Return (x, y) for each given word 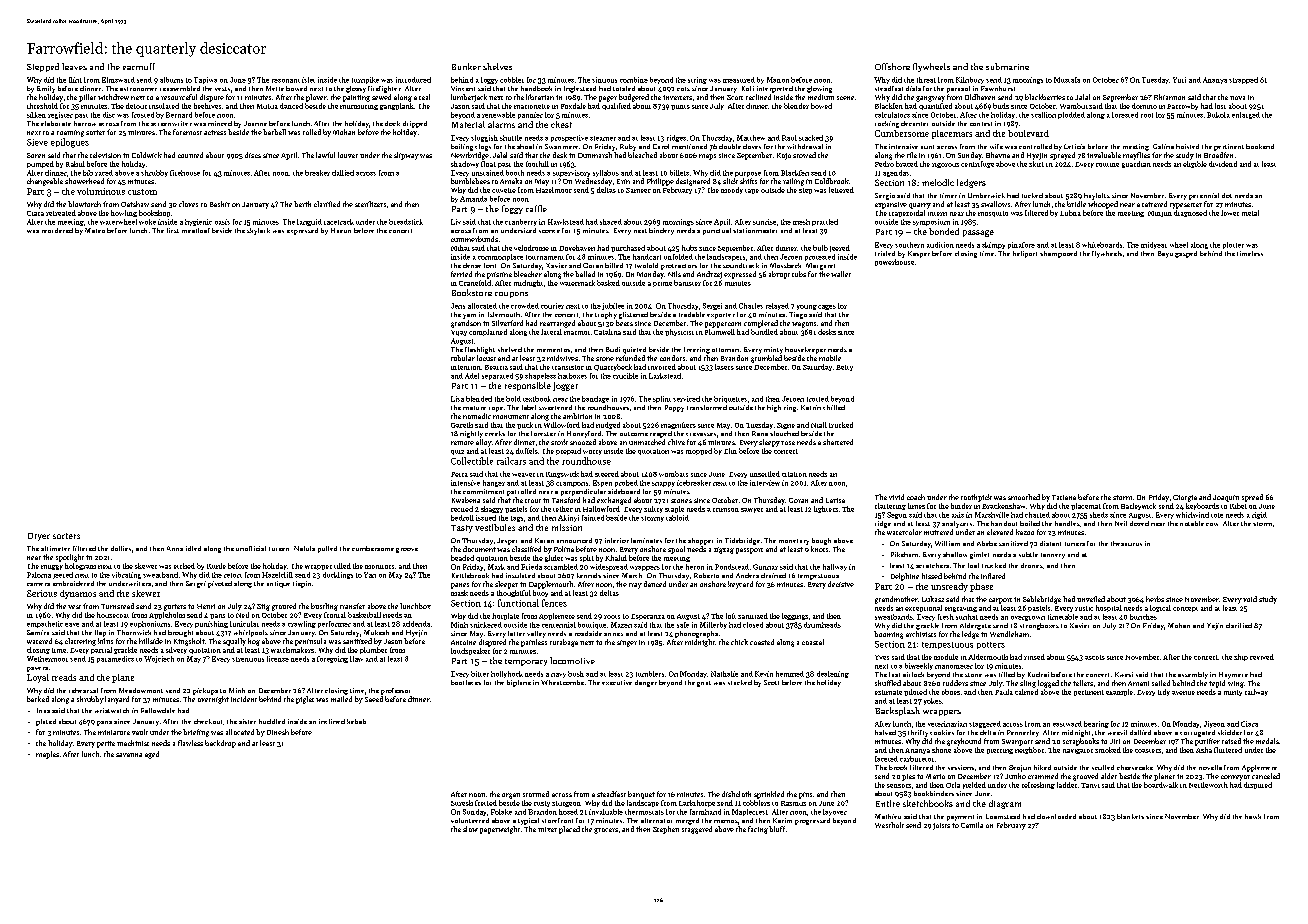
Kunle (216, 566)
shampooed (1058, 254)
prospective (569, 138)
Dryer (39, 537)
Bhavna (998, 155)
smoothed (1024, 497)
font (490, 265)
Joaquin (1226, 498)
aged (152, 755)
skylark (258, 231)
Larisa (835, 500)
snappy (663, 484)
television (105, 155)
